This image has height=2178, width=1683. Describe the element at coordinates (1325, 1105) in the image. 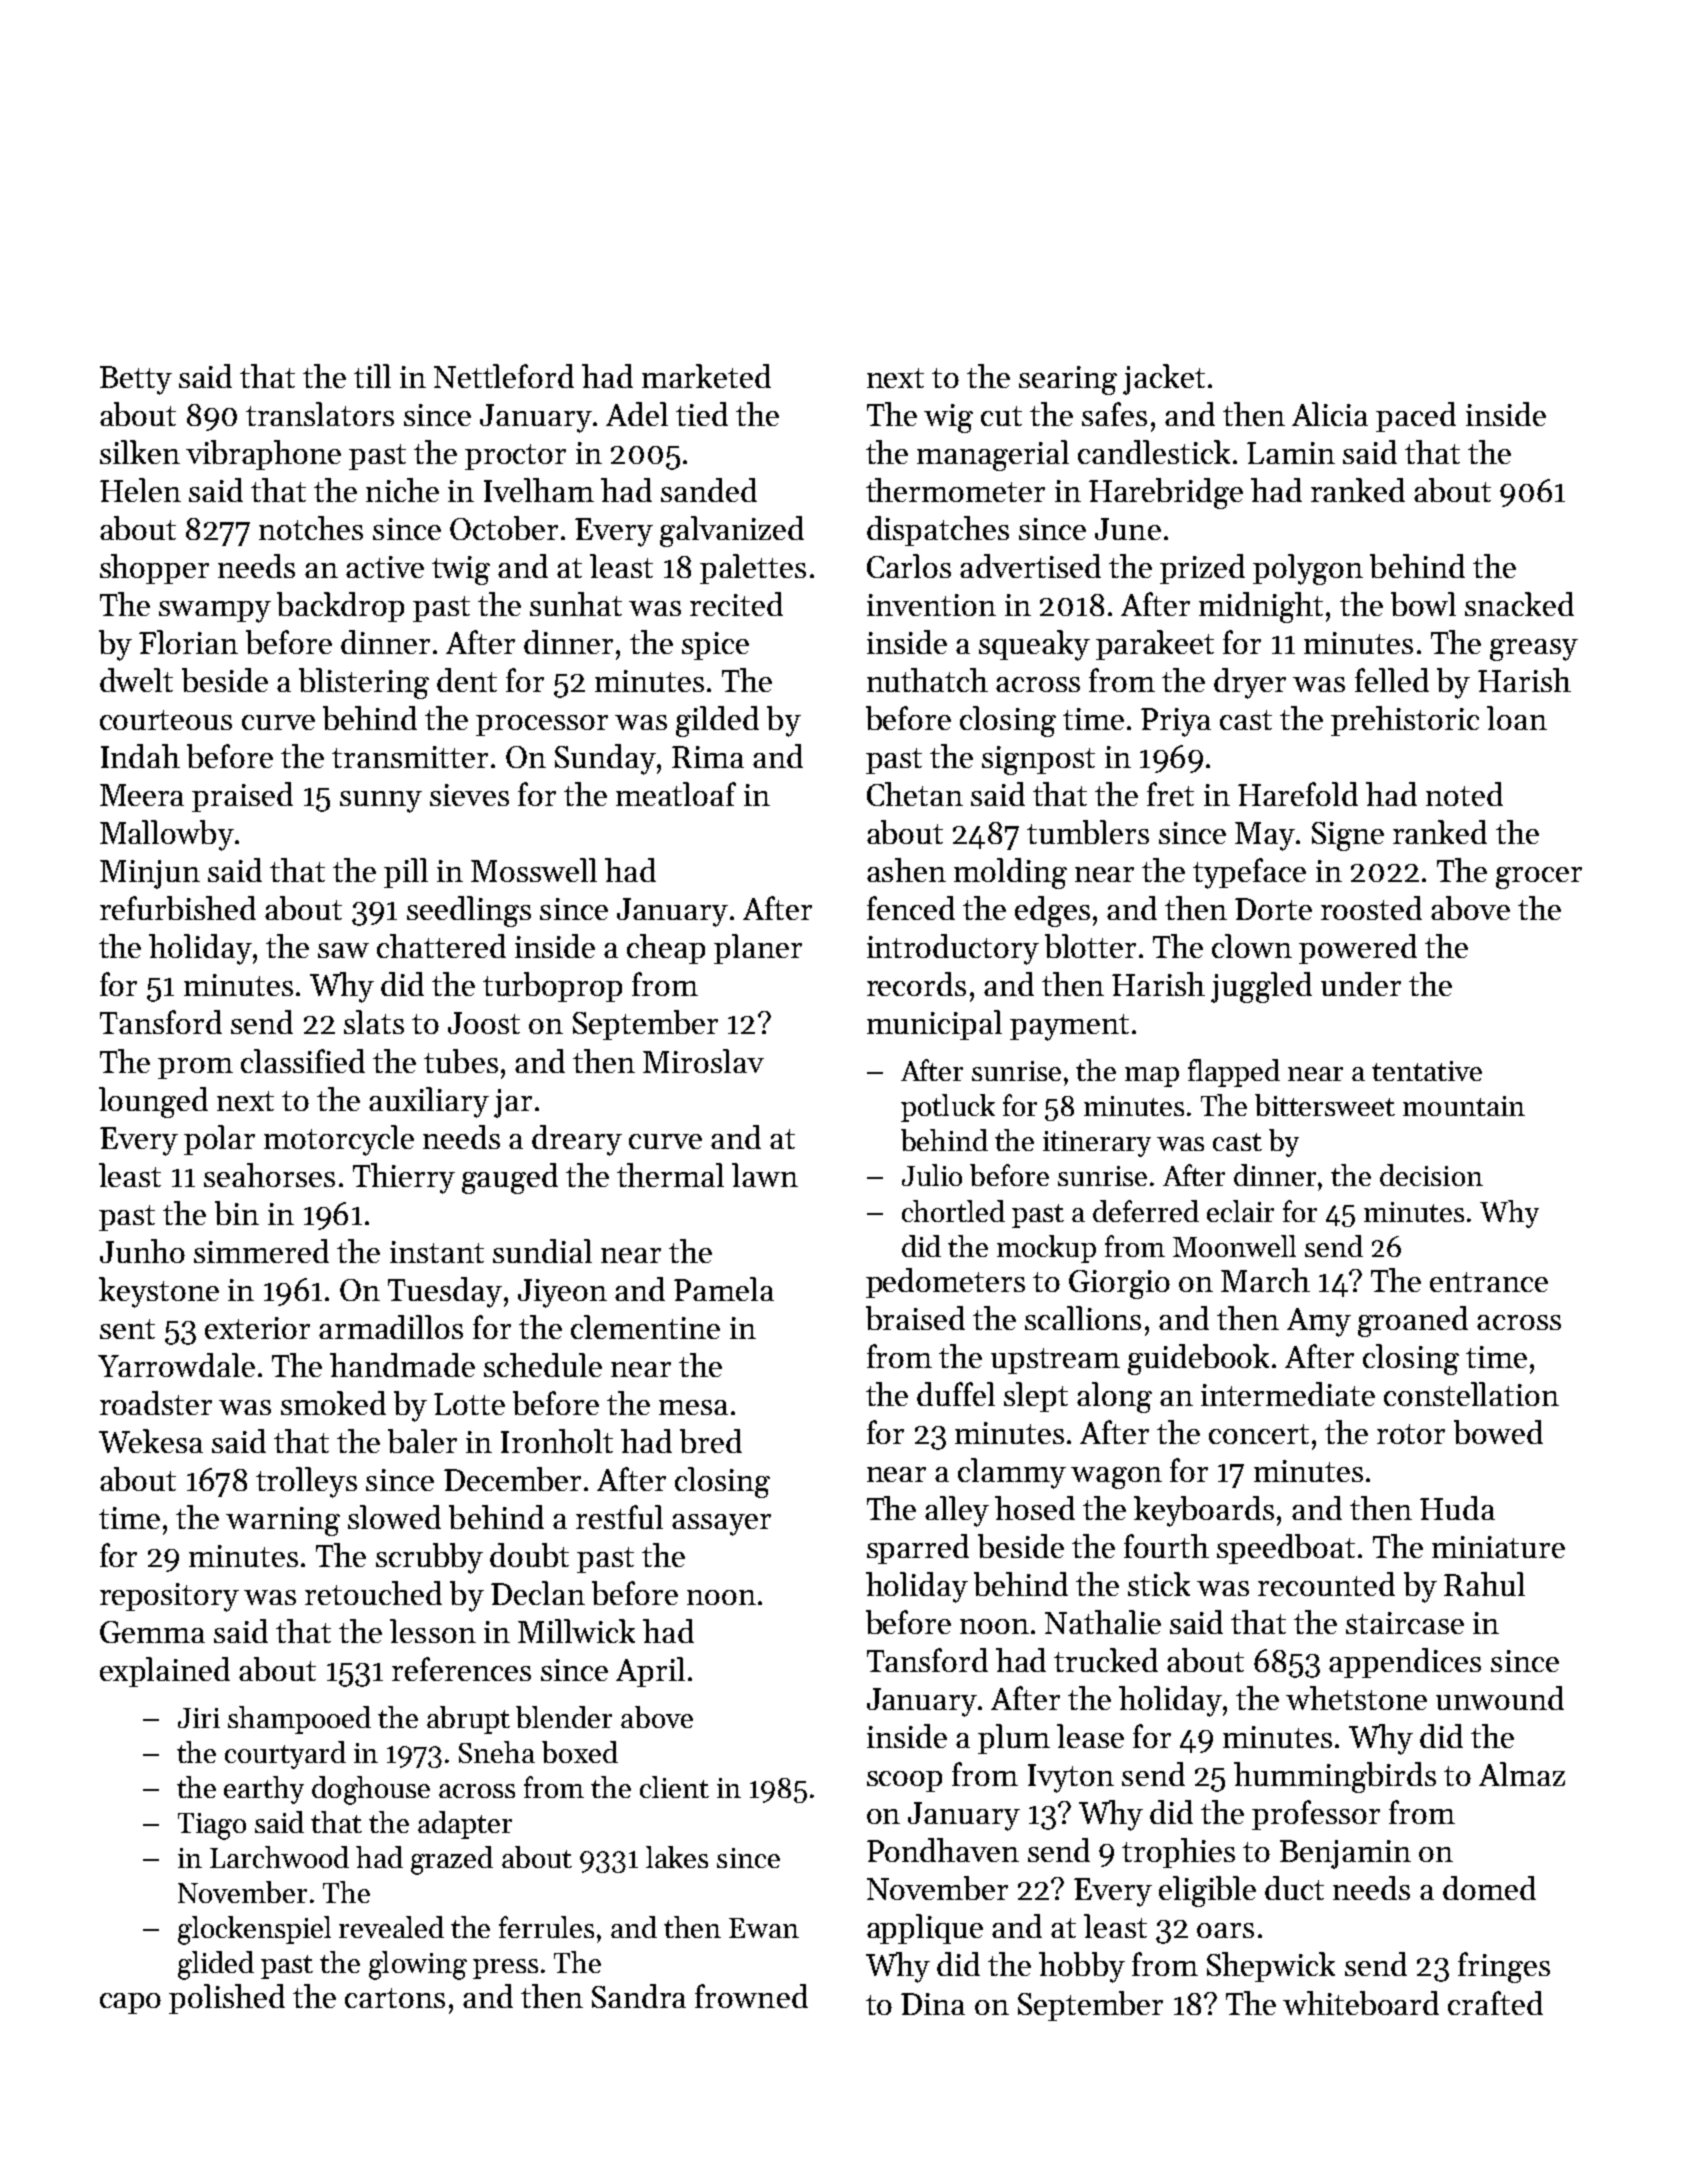

I see `bittersweet` at that location.
